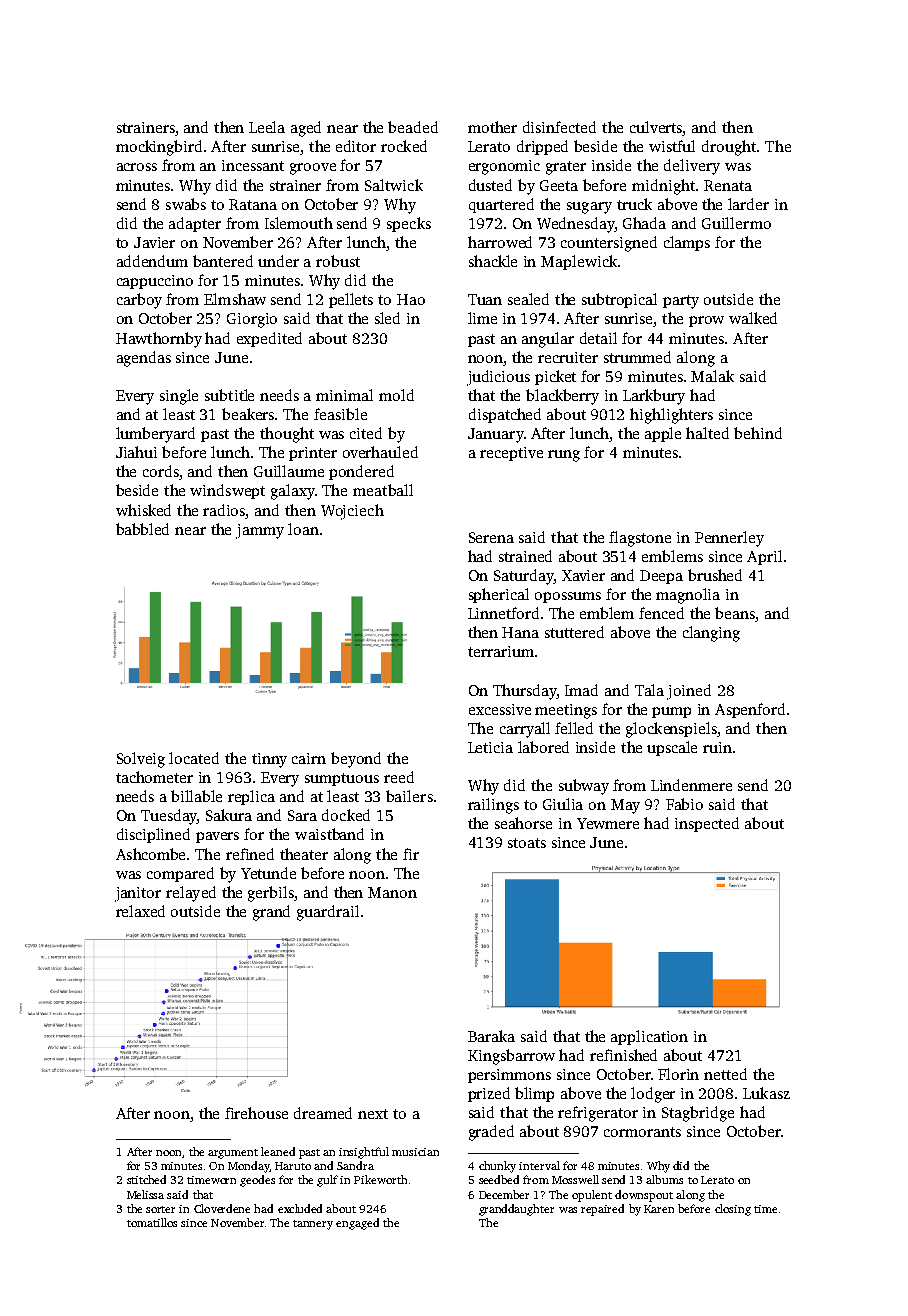  Describe the element at coordinates (383, 490) in the screenshot. I see `meatball` at that location.
